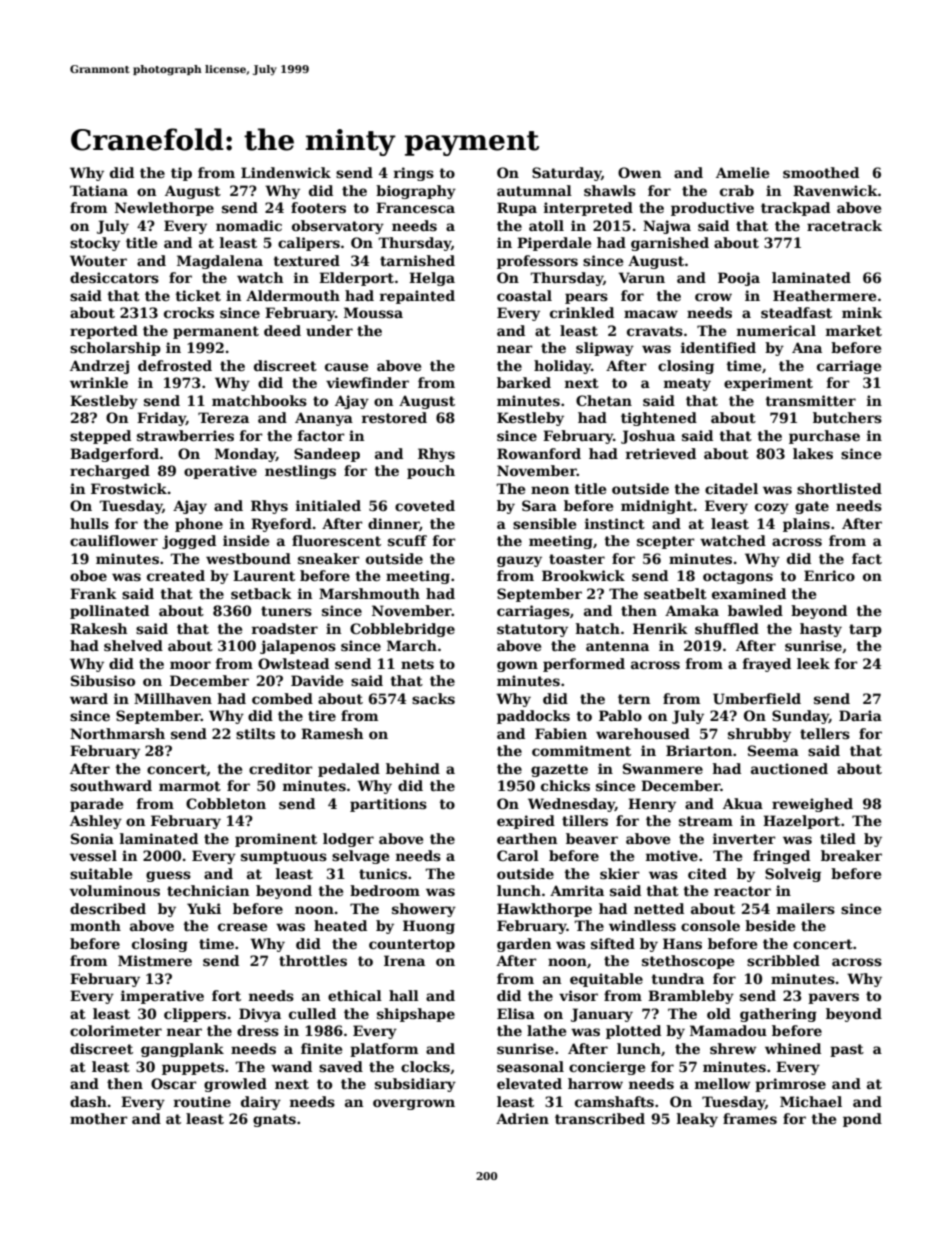 The width and height of the screenshot is (952, 1233). Describe the element at coordinates (104, 332) in the screenshot. I see `reported` at that location.
